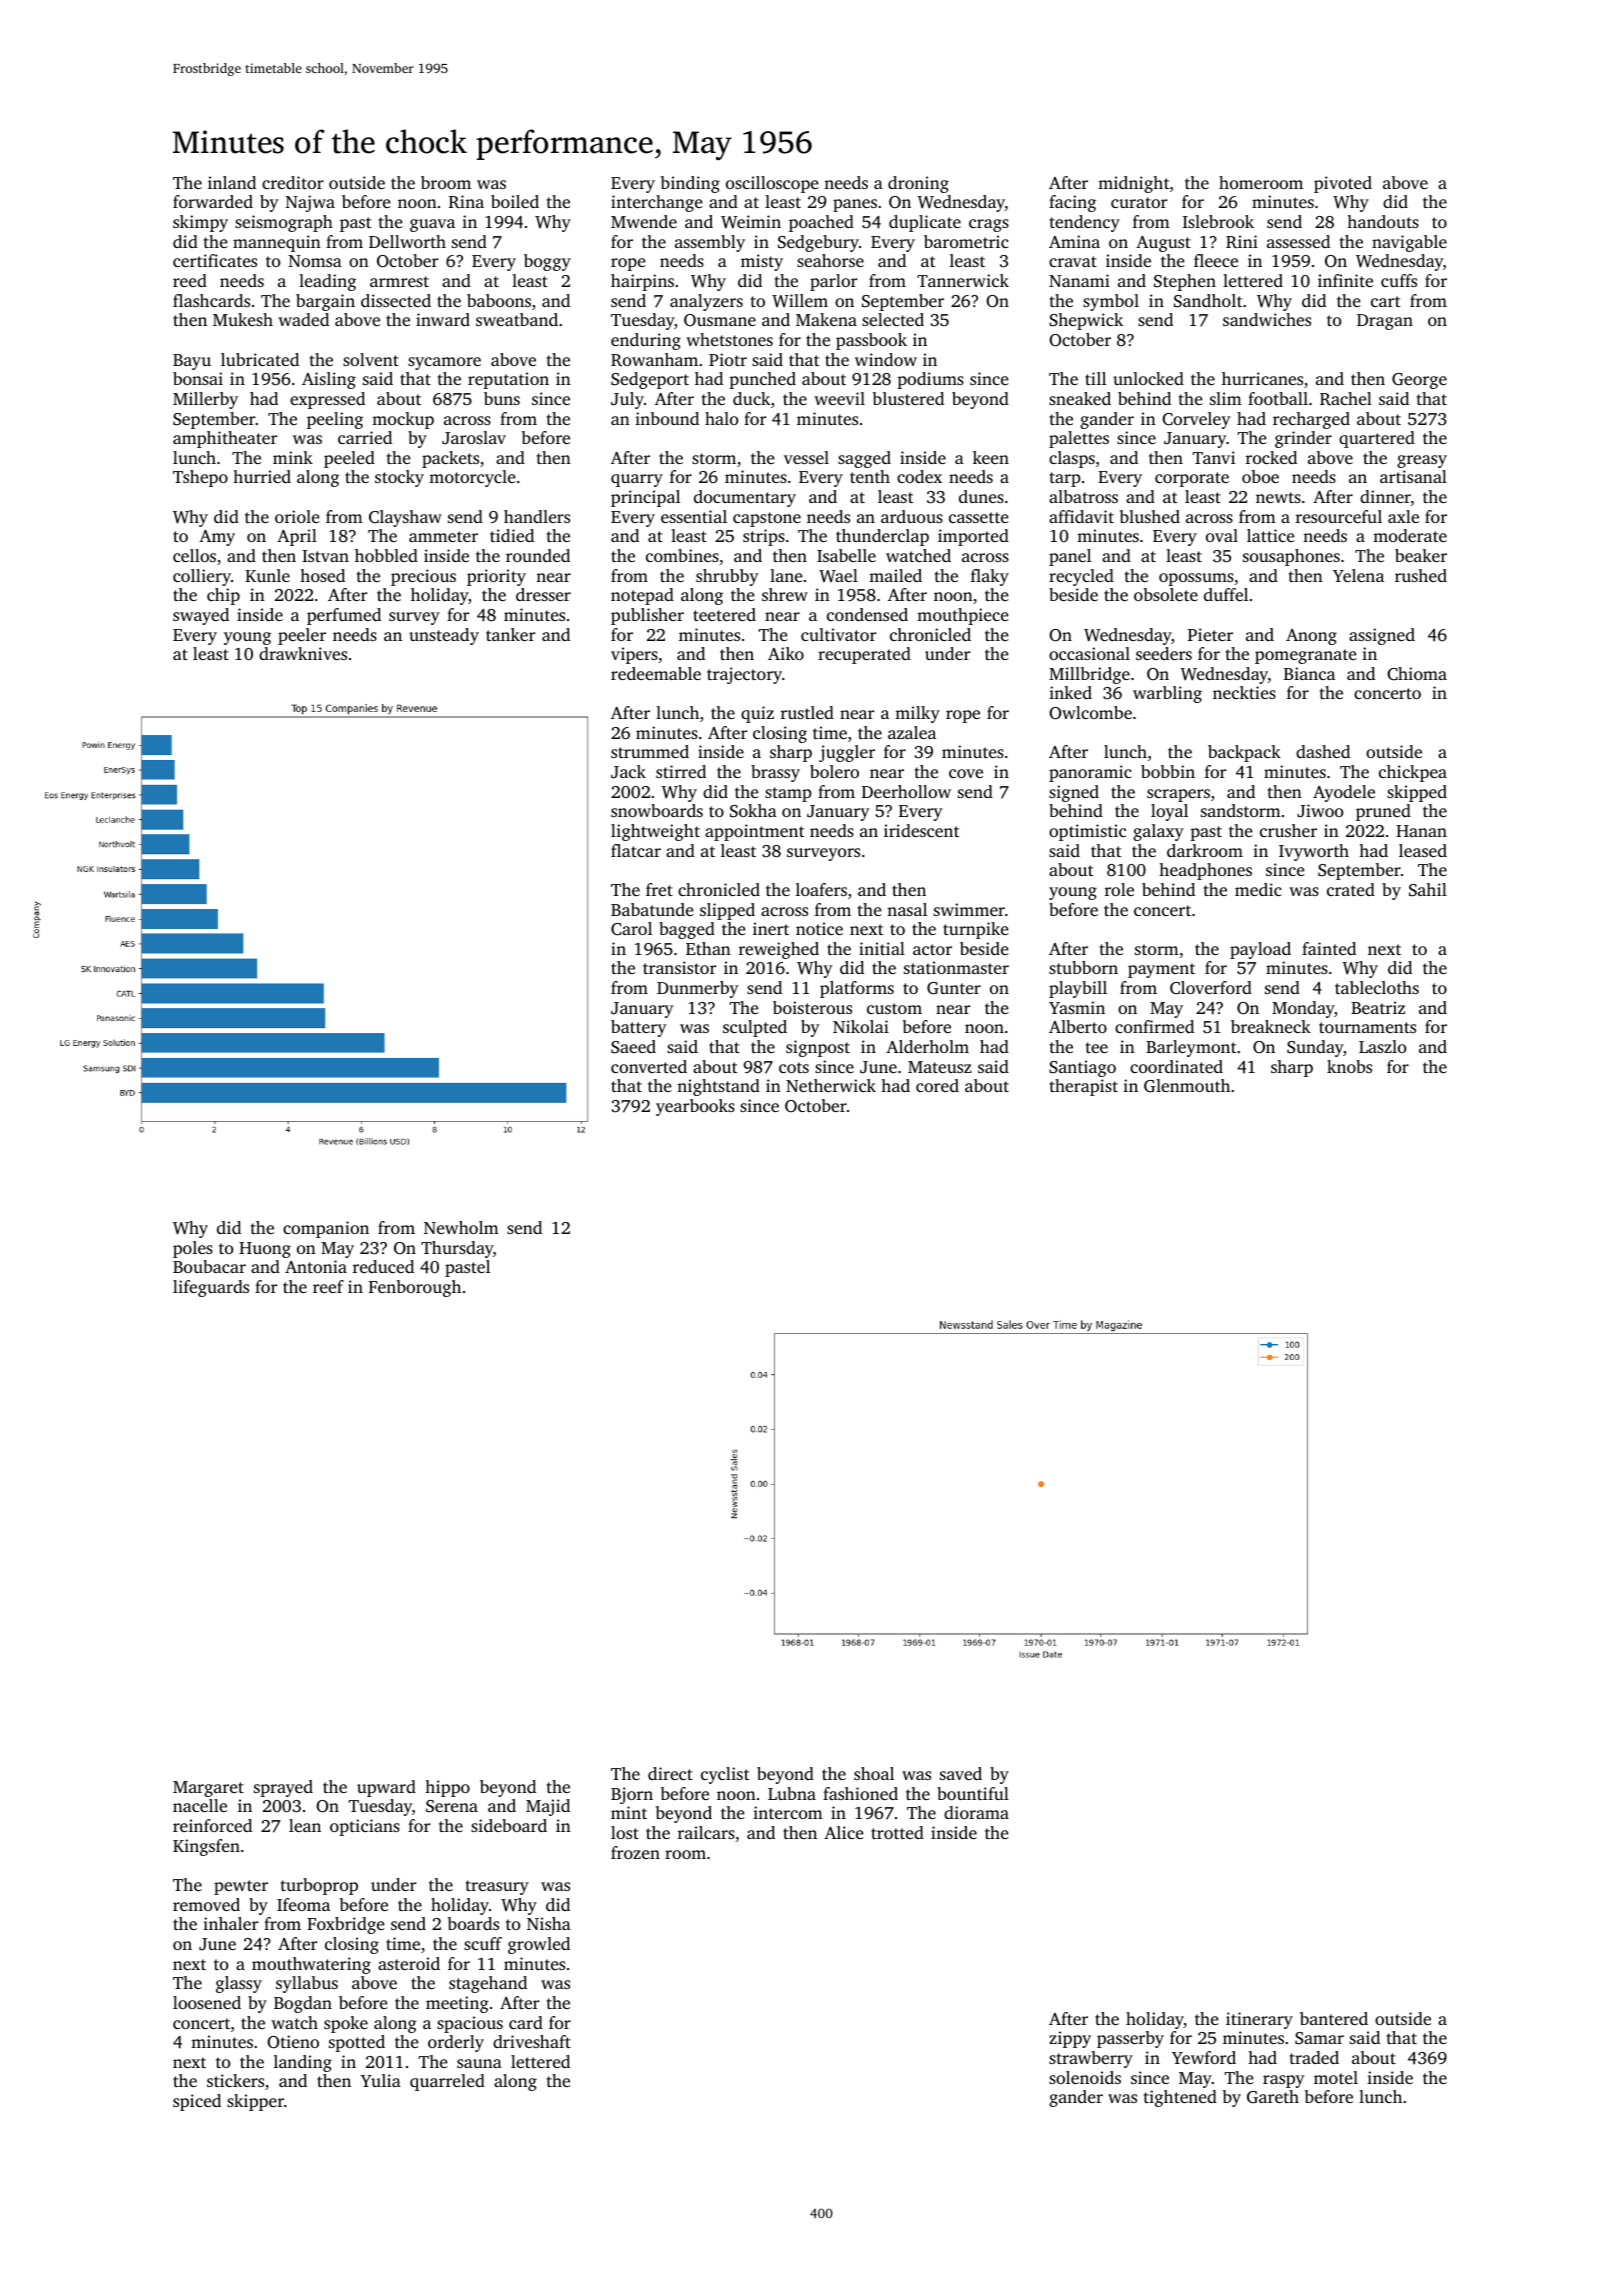  What do you see at coordinates (961, 1773) in the screenshot?
I see `saved` at bounding box center [961, 1773].
